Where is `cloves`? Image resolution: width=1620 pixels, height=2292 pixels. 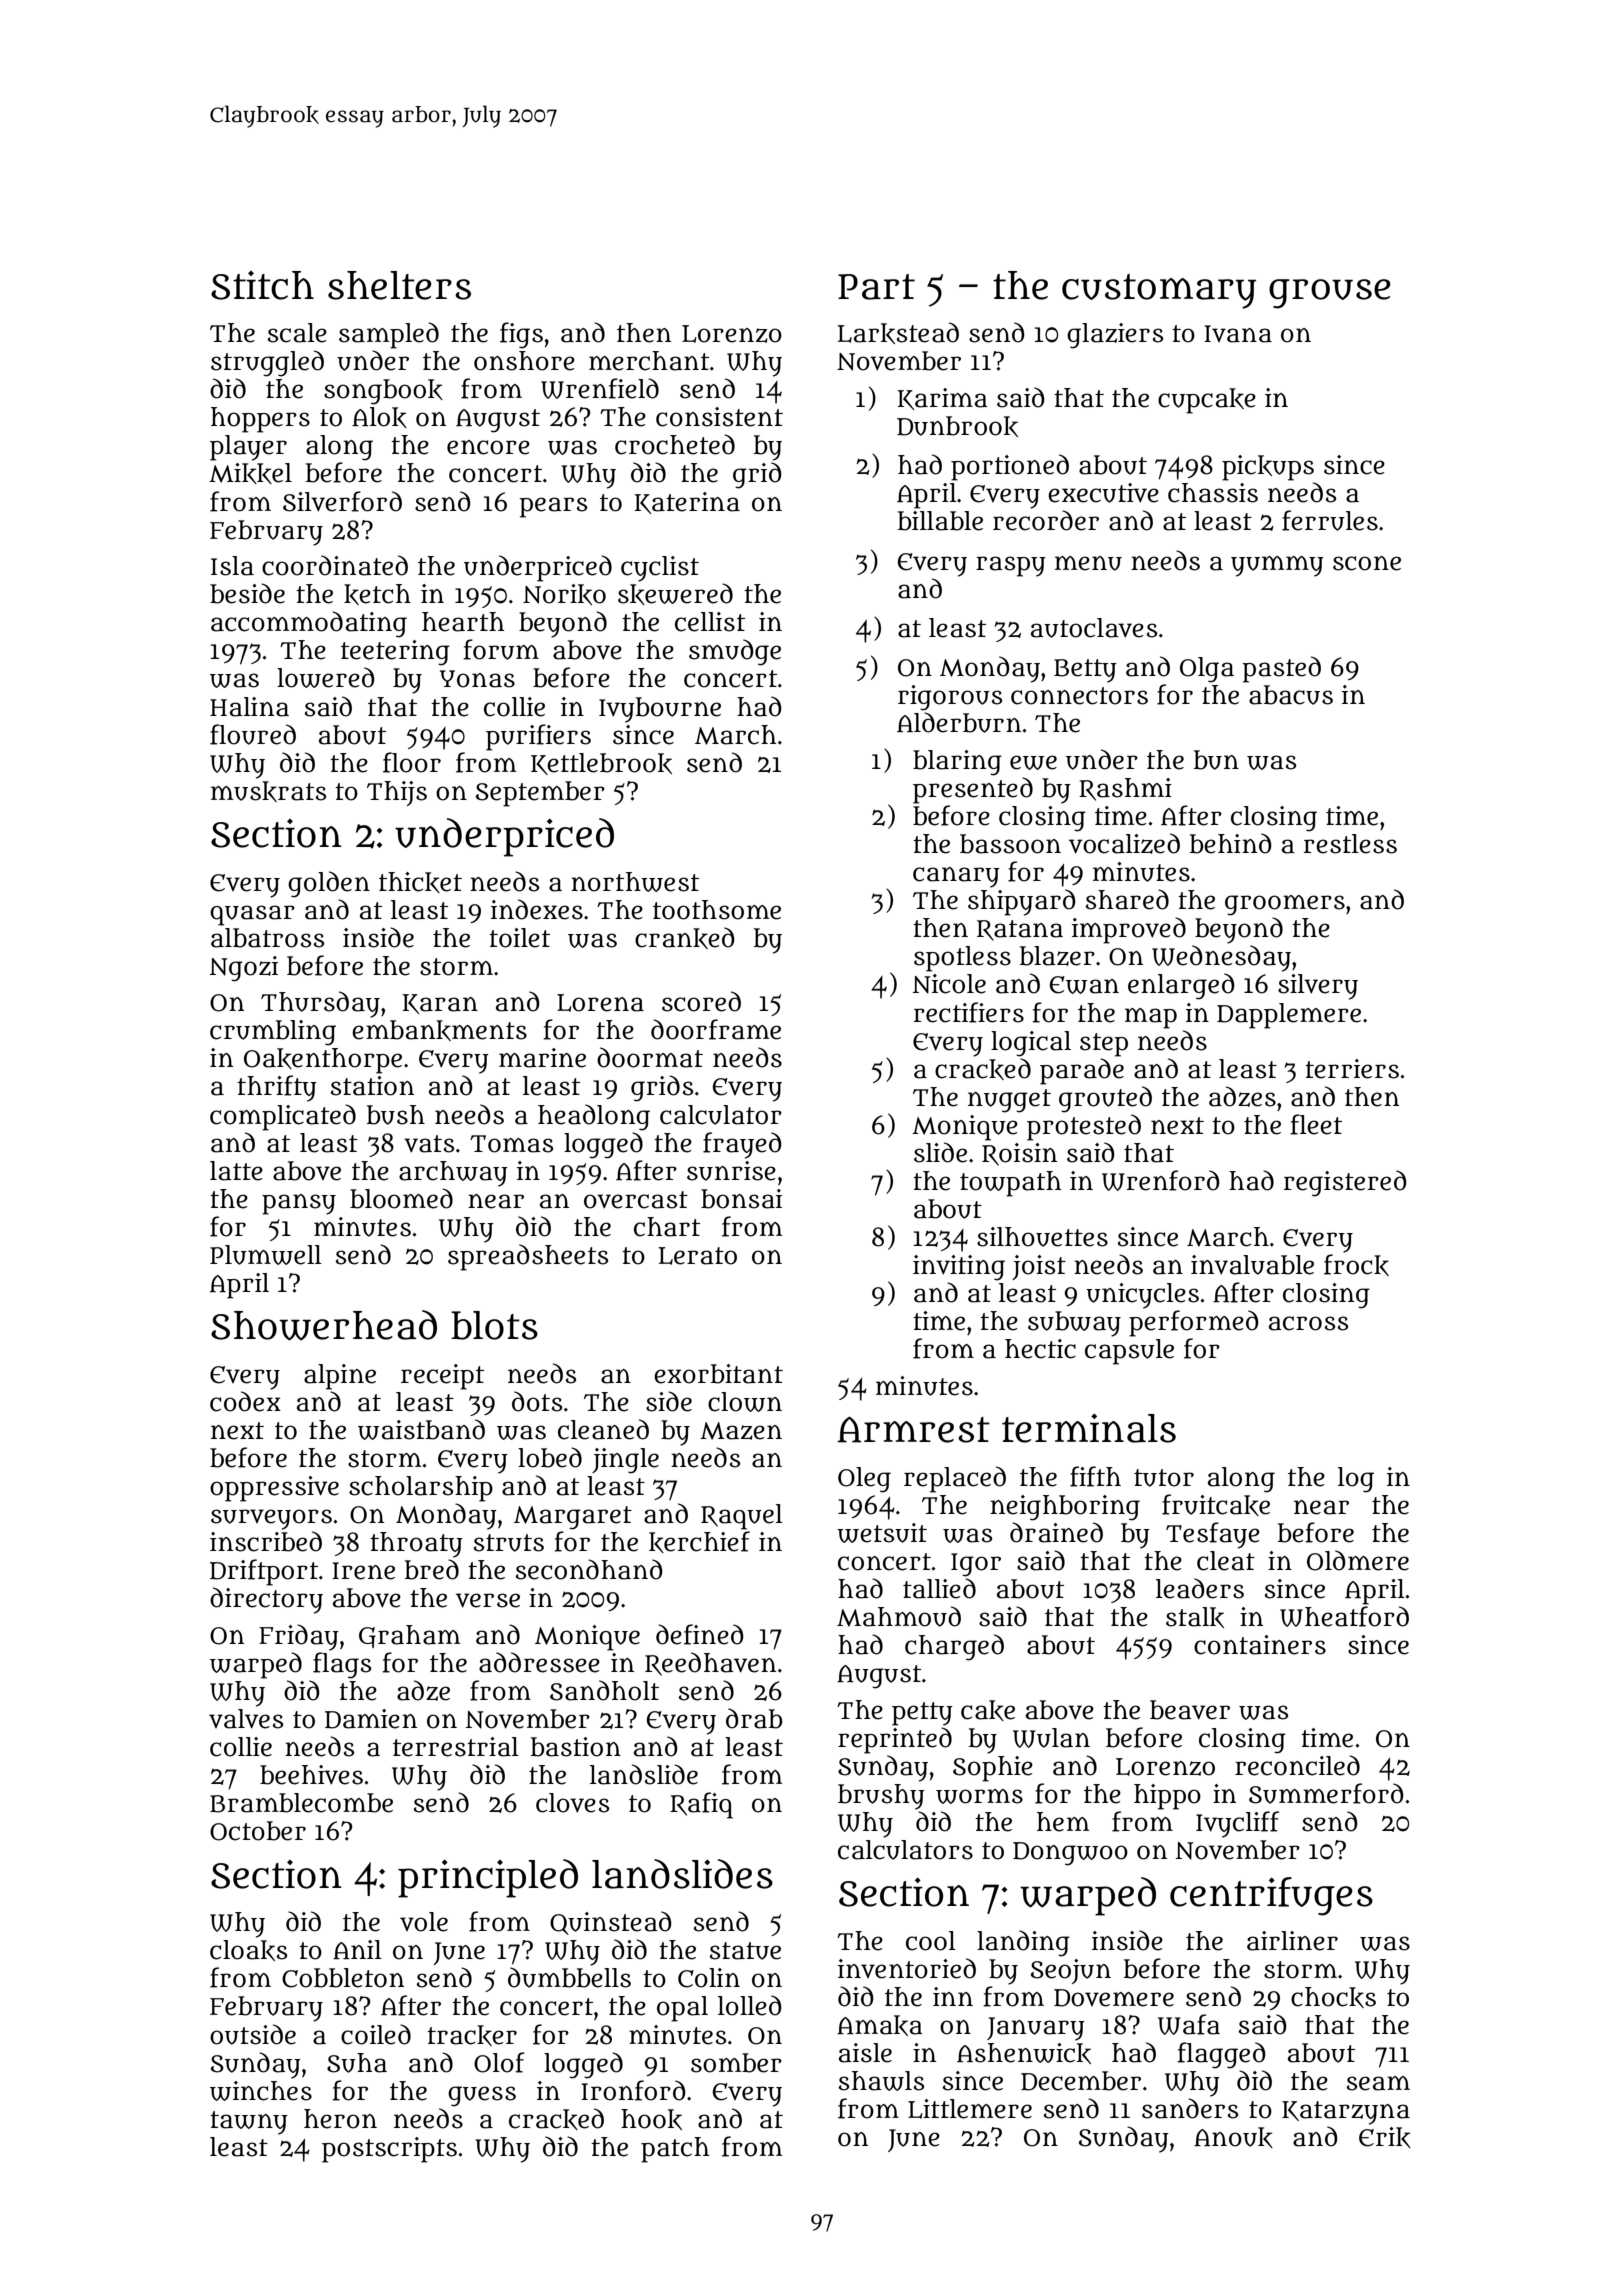
cloves is located at coordinates (572, 1803).
